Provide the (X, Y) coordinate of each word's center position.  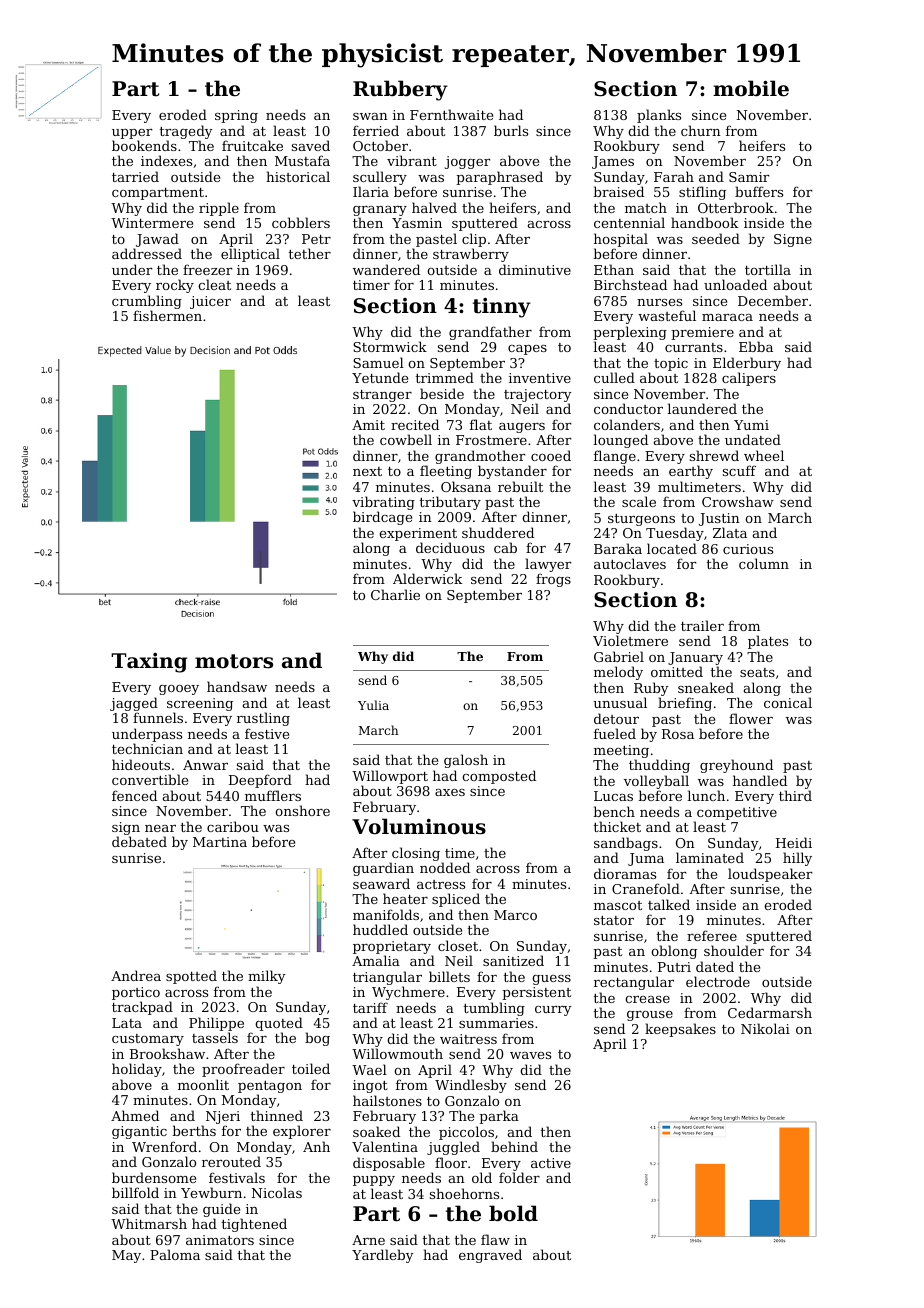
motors (234, 661)
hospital (621, 240)
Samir (749, 177)
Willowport (390, 777)
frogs (553, 580)
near (160, 828)
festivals (237, 1177)
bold (513, 1213)
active (551, 1163)
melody (618, 673)
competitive (737, 813)
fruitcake (252, 145)
